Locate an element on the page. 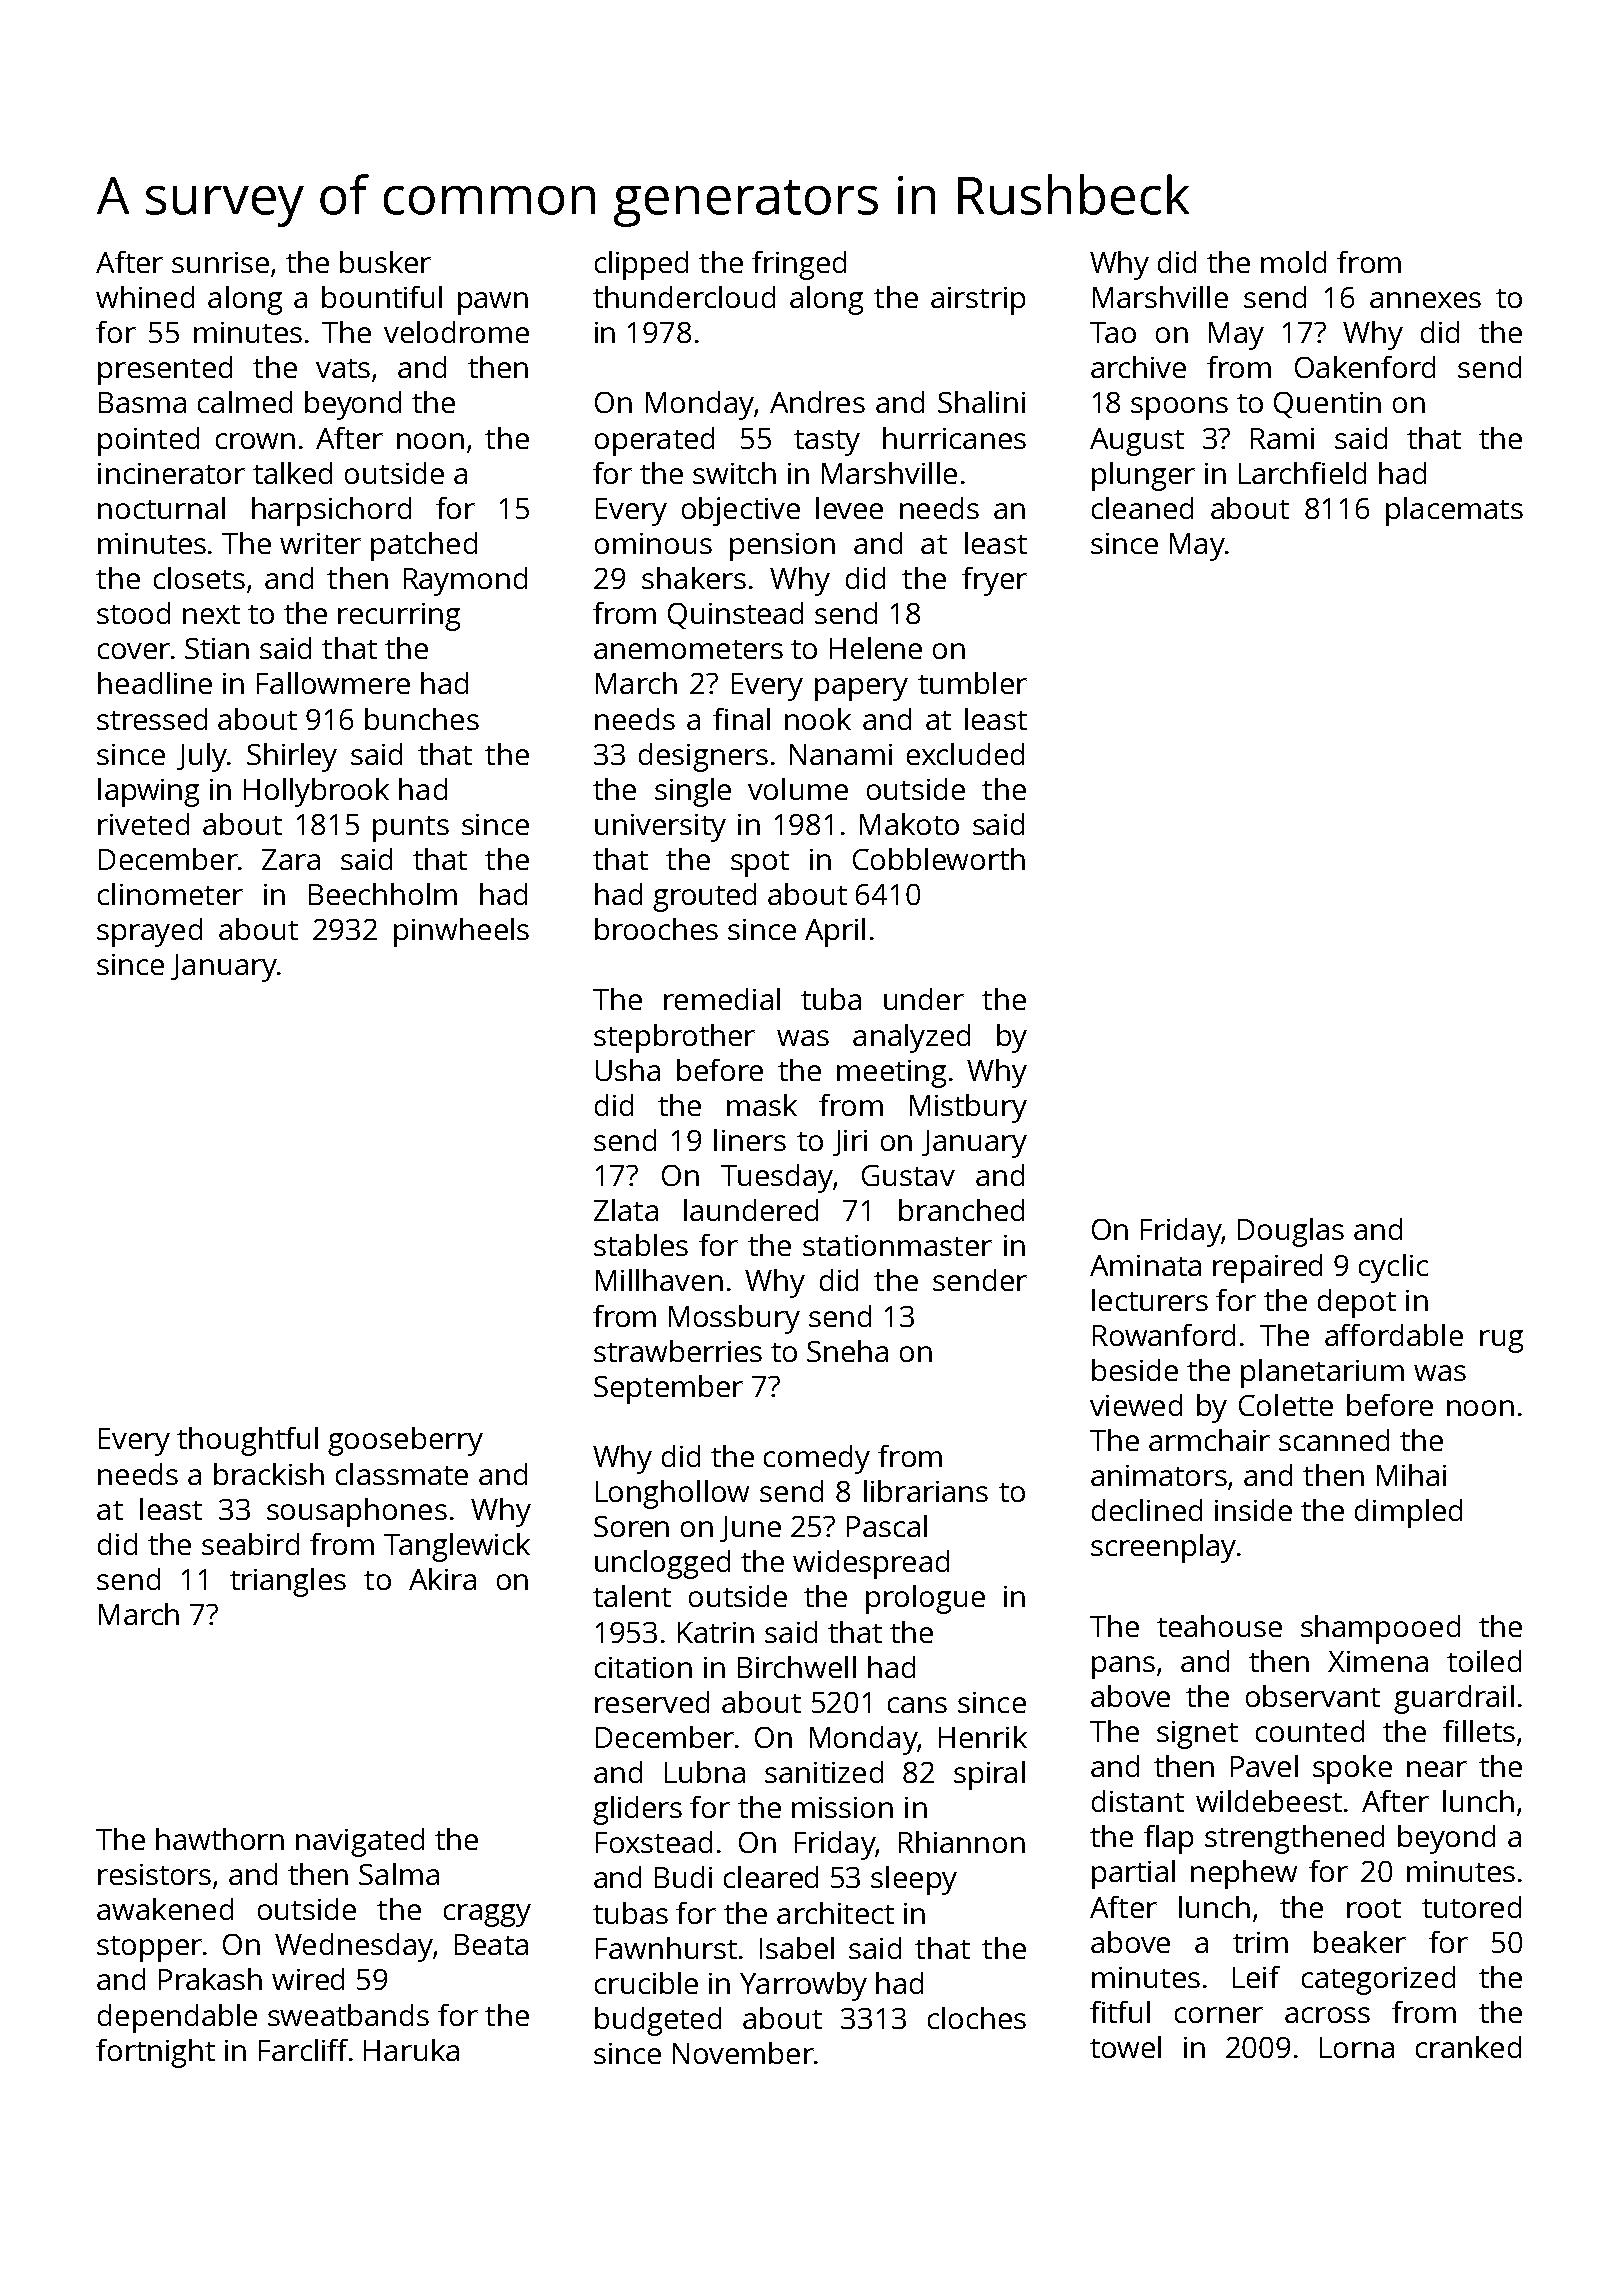  cleaned is located at coordinates (1142, 508).
